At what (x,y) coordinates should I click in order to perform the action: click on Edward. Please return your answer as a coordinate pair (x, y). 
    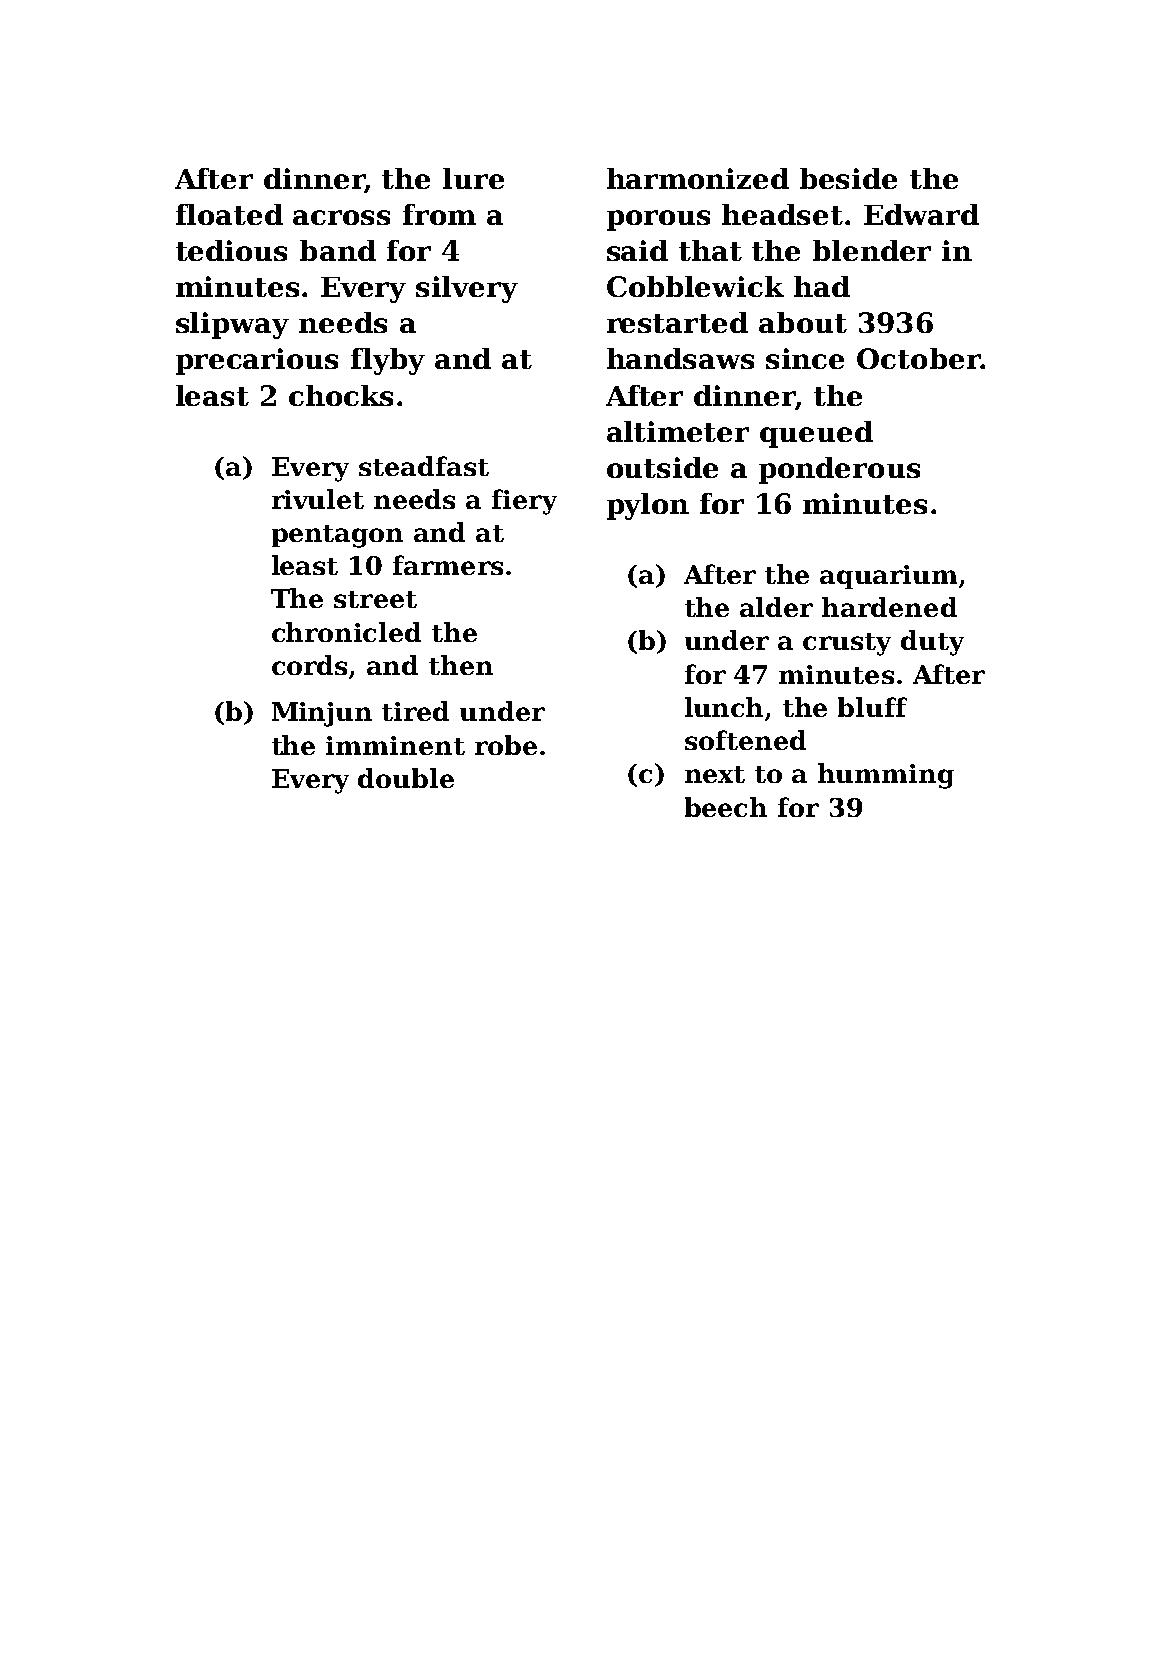
    Looking at the image, I should click on (921, 214).
